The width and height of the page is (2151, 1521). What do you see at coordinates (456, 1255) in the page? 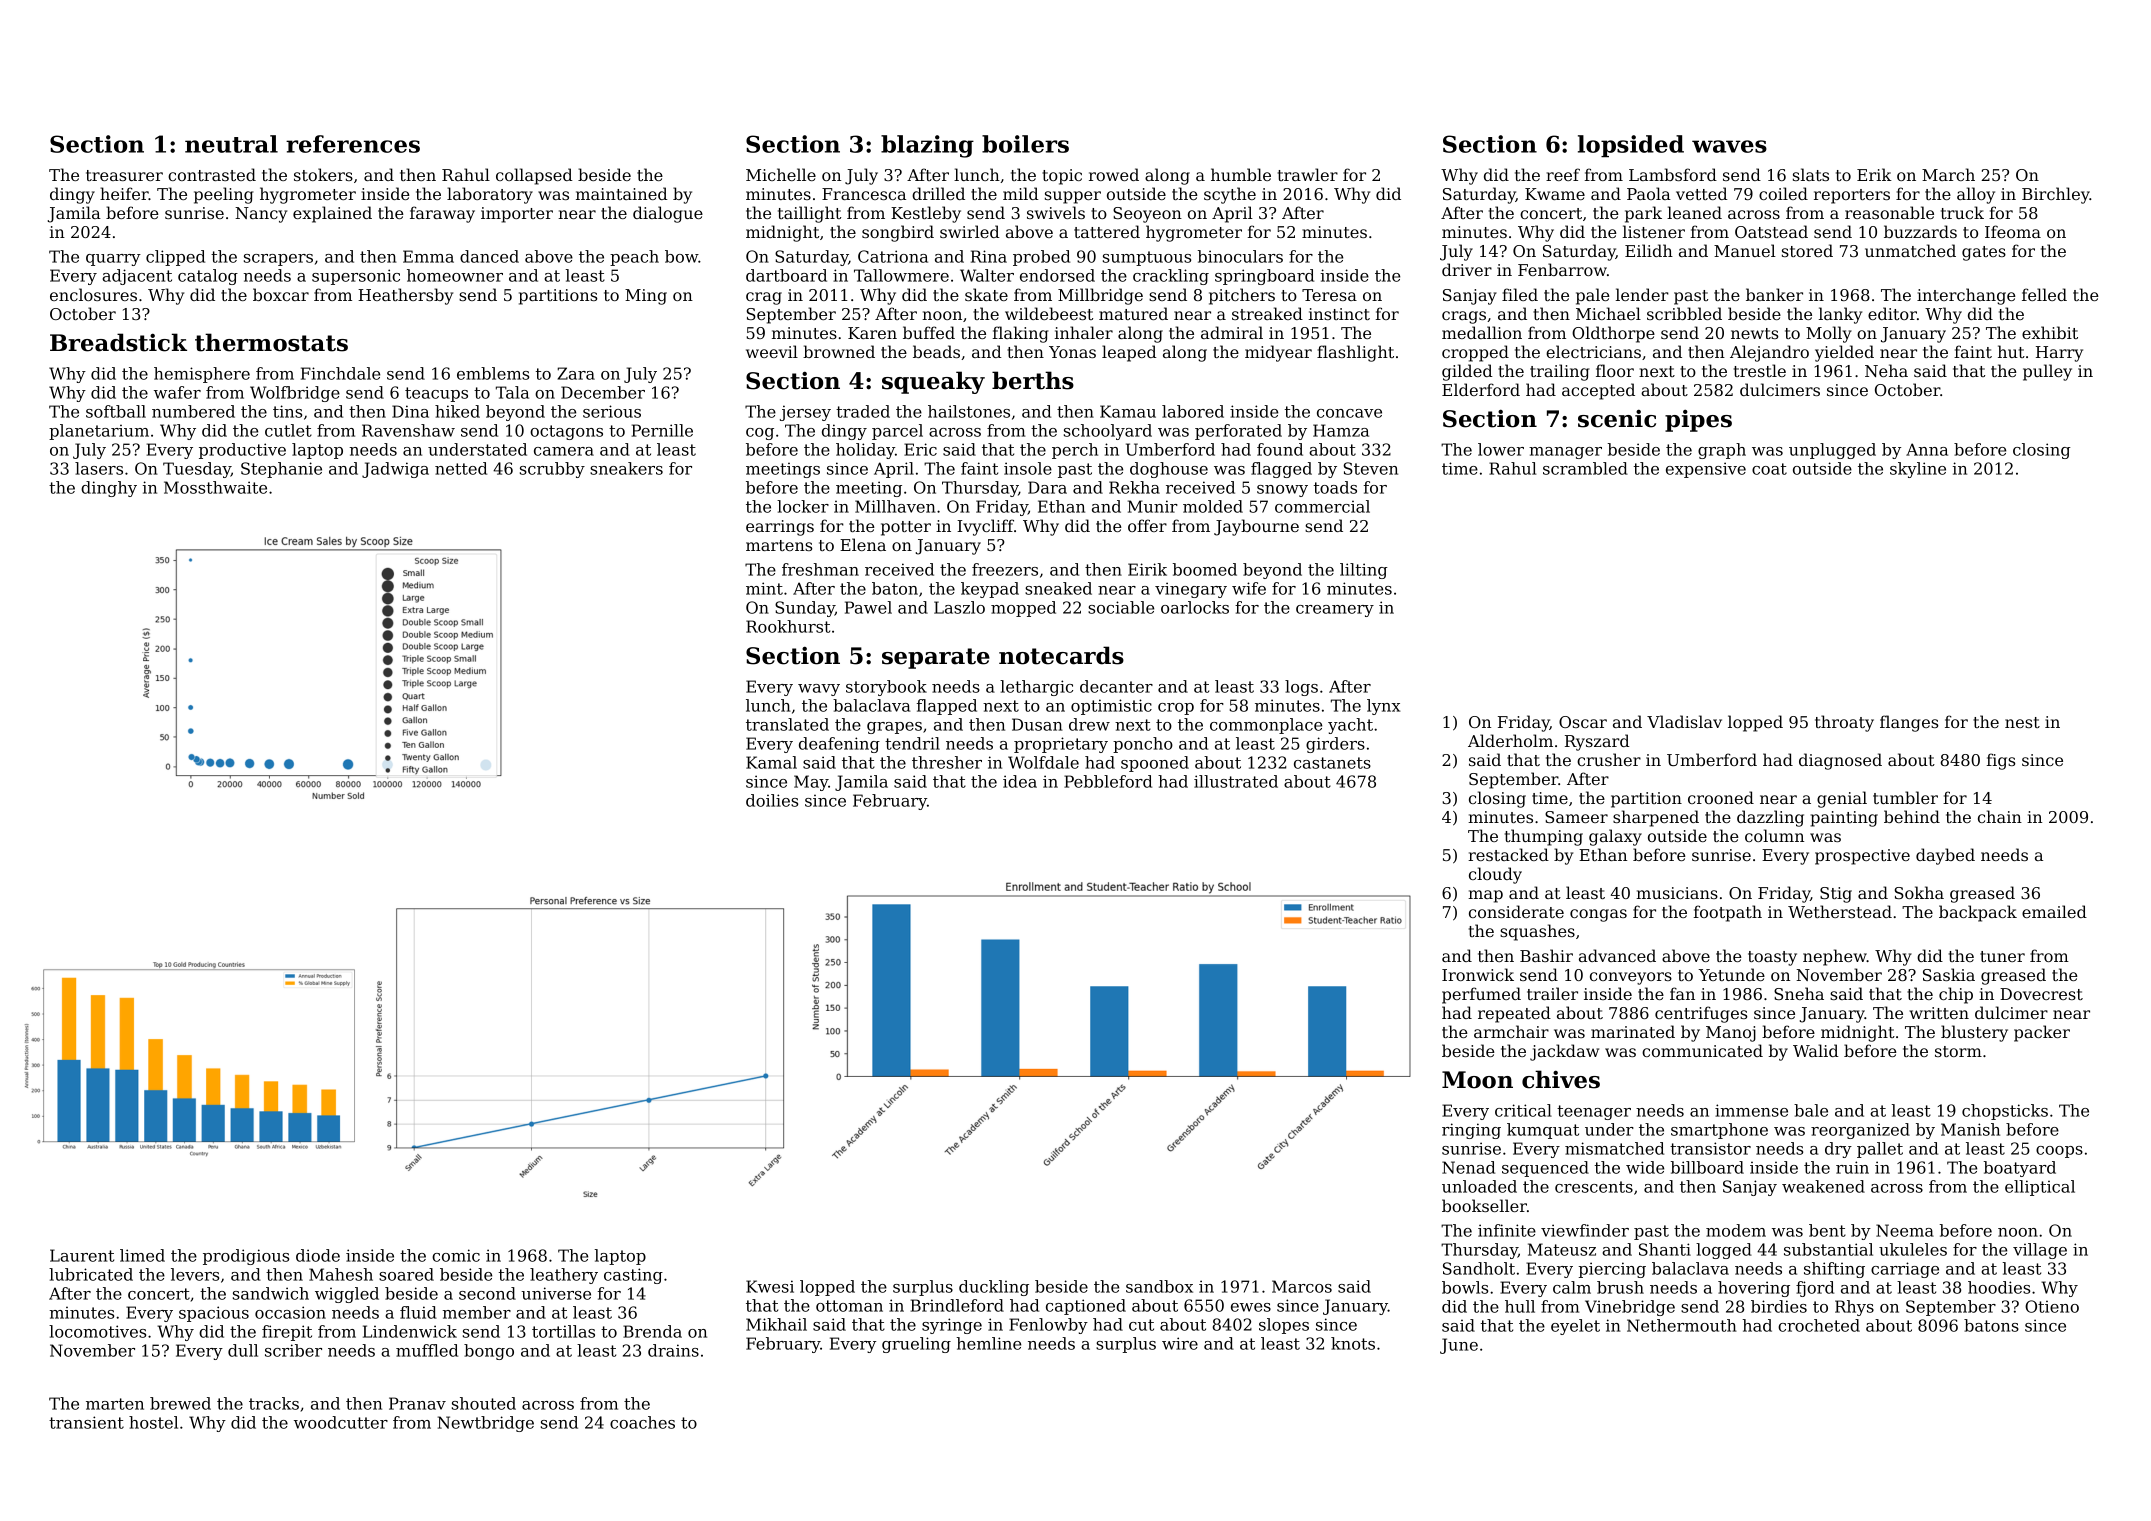
I see `comic` at bounding box center [456, 1255].
